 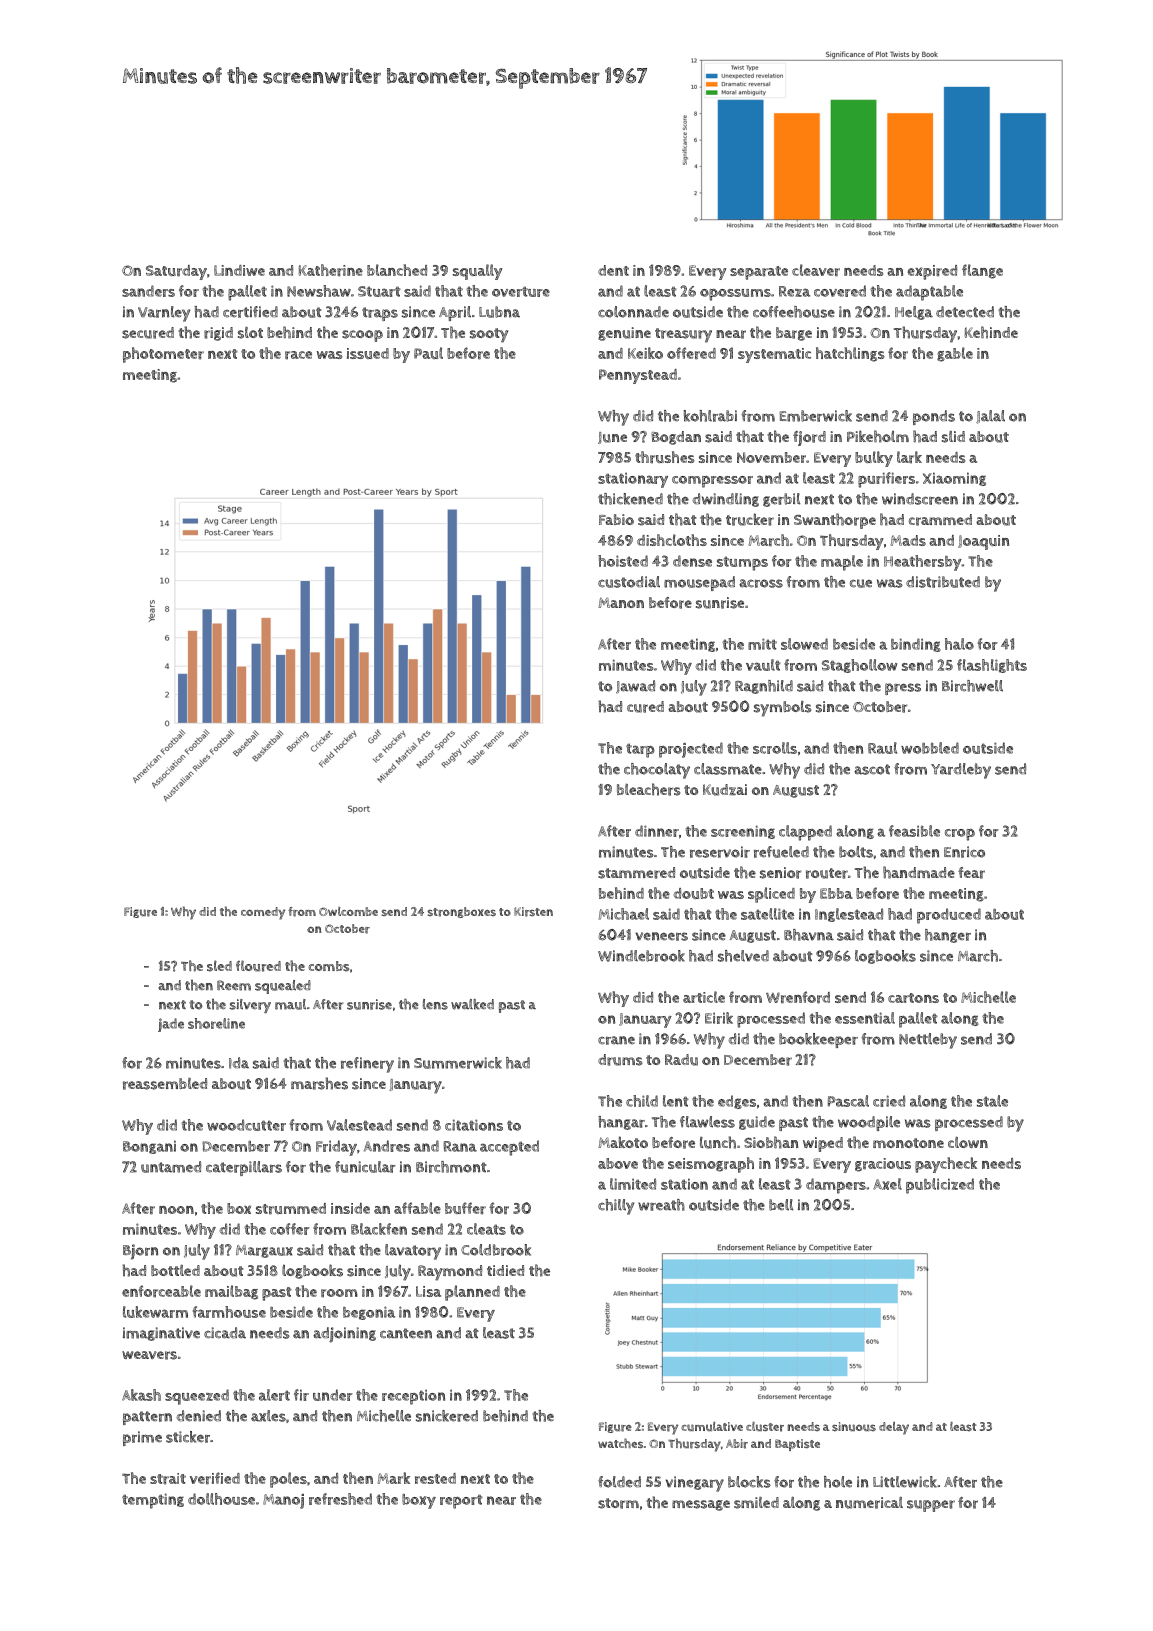 What do you see at coordinates (661, 1205) in the screenshot?
I see `wreath` at bounding box center [661, 1205].
